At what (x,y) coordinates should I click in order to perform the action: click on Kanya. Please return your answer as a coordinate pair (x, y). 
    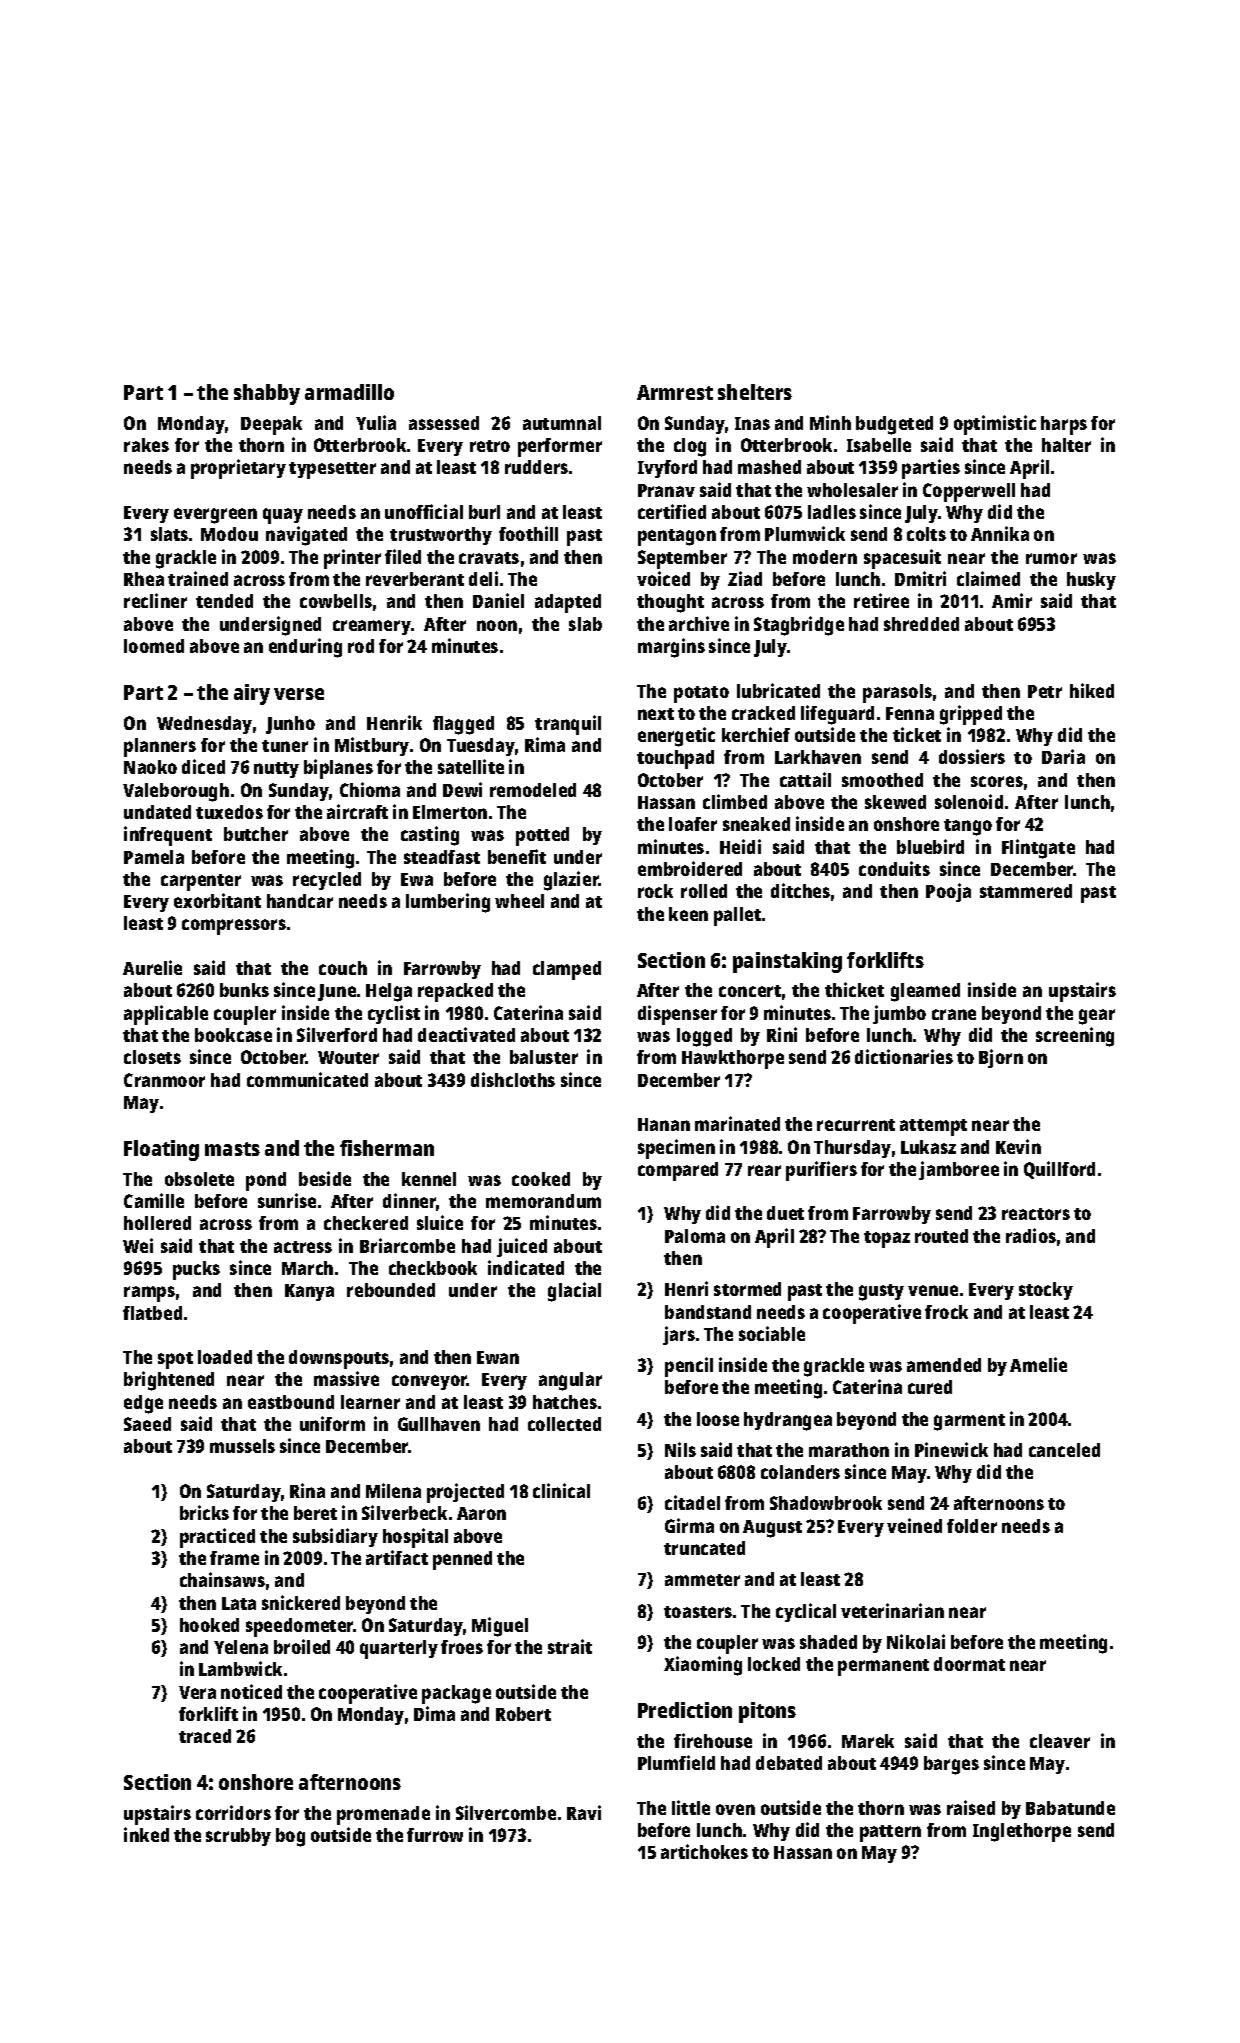
    Looking at the image, I should click on (309, 1292).
